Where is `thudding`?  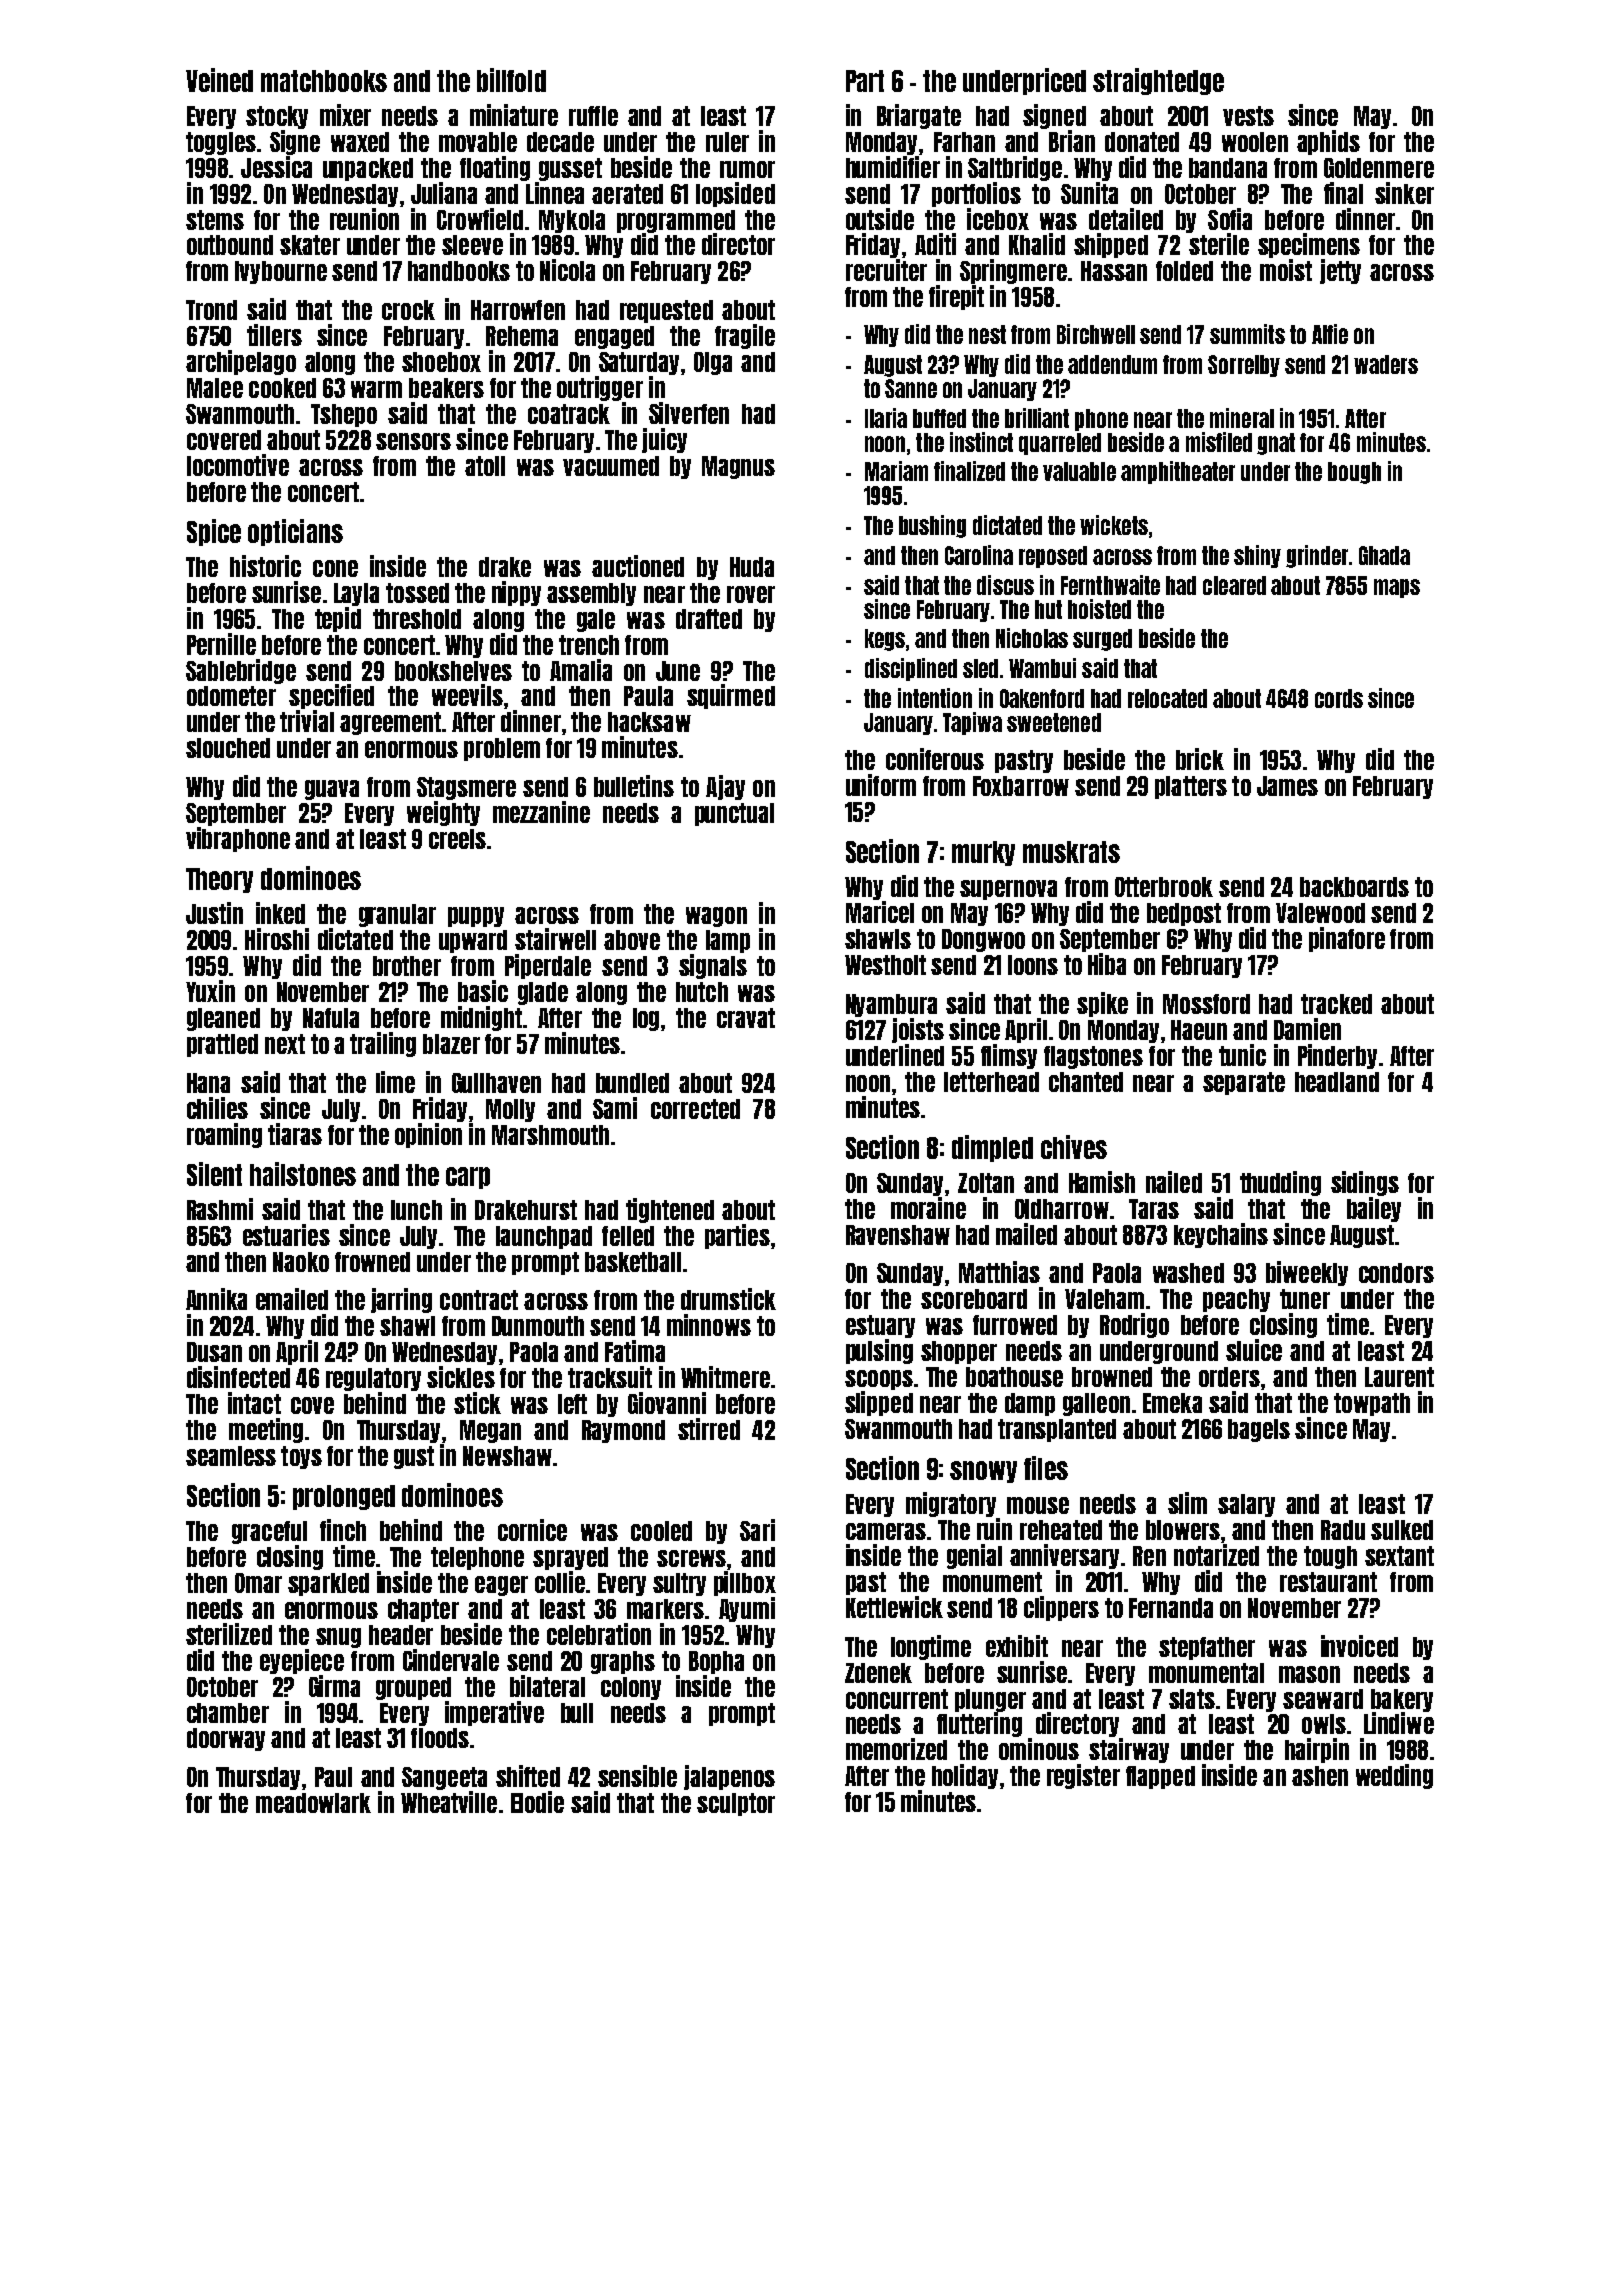 thudding is located at coordinates (1280, 1183).
